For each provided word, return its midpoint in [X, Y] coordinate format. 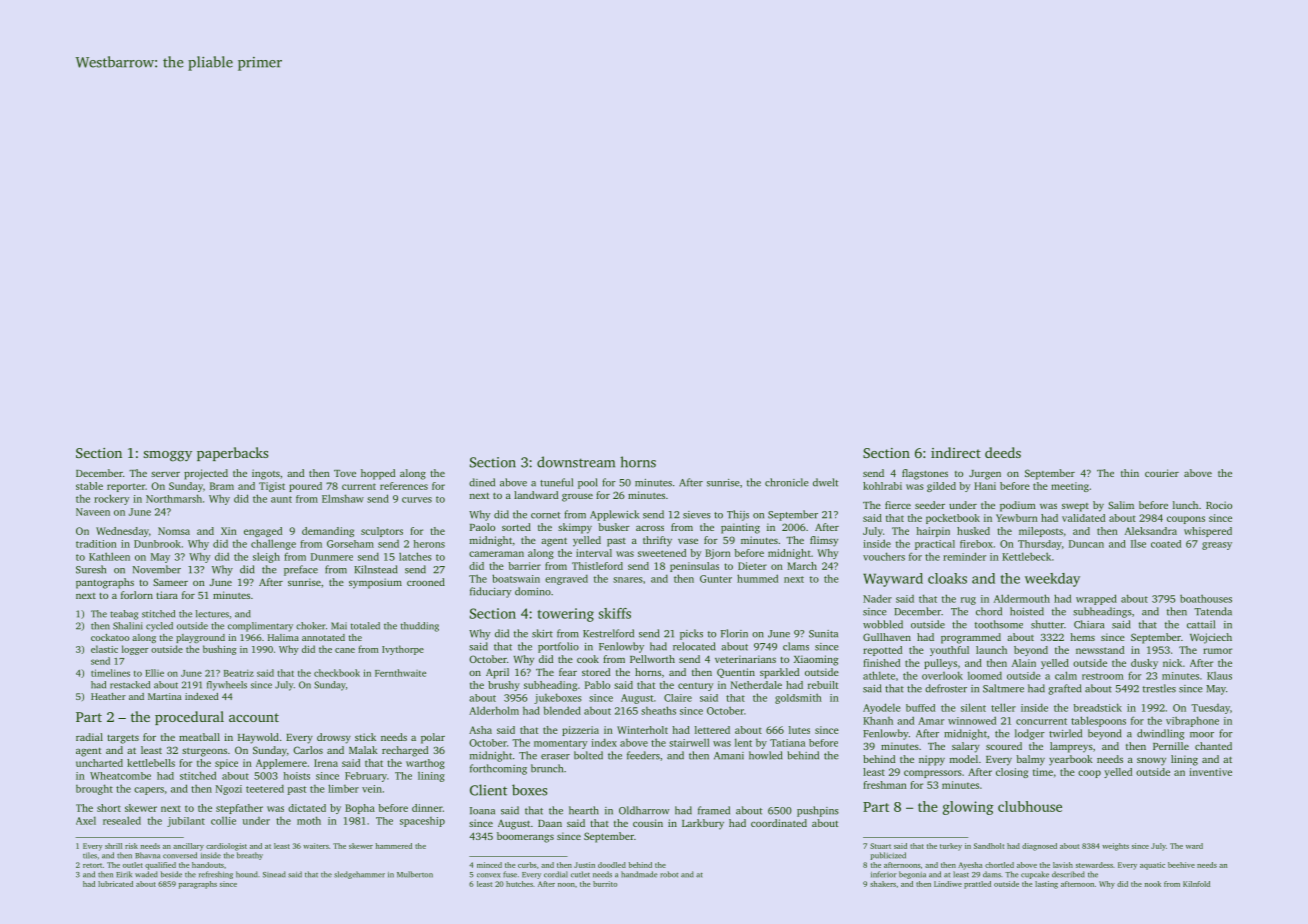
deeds [1003, 452]
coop [1089, 774]
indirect [956, 452]
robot [669, 874]
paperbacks [232, 454]
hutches [519, 884]
